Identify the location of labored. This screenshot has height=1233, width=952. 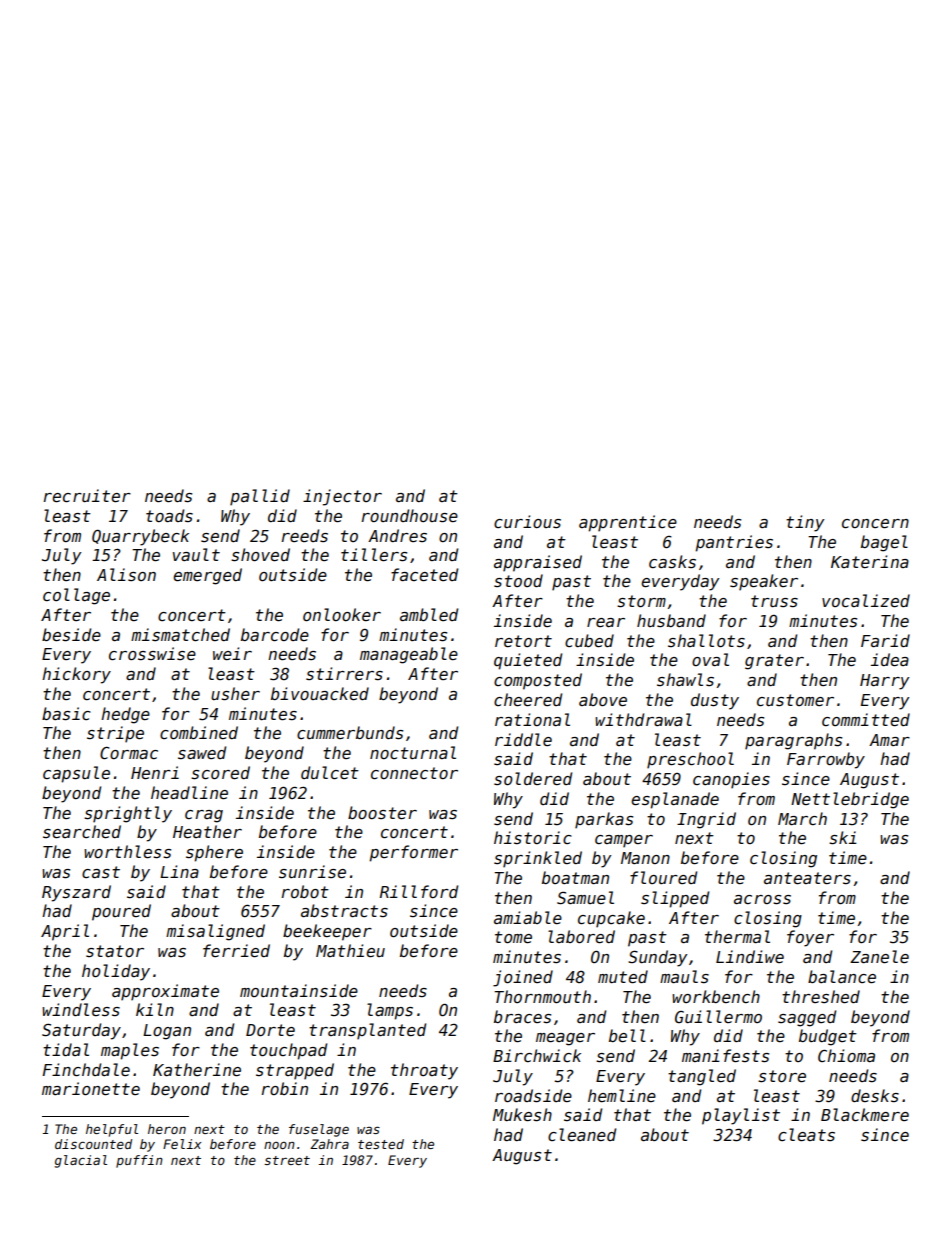
(581, 936).
